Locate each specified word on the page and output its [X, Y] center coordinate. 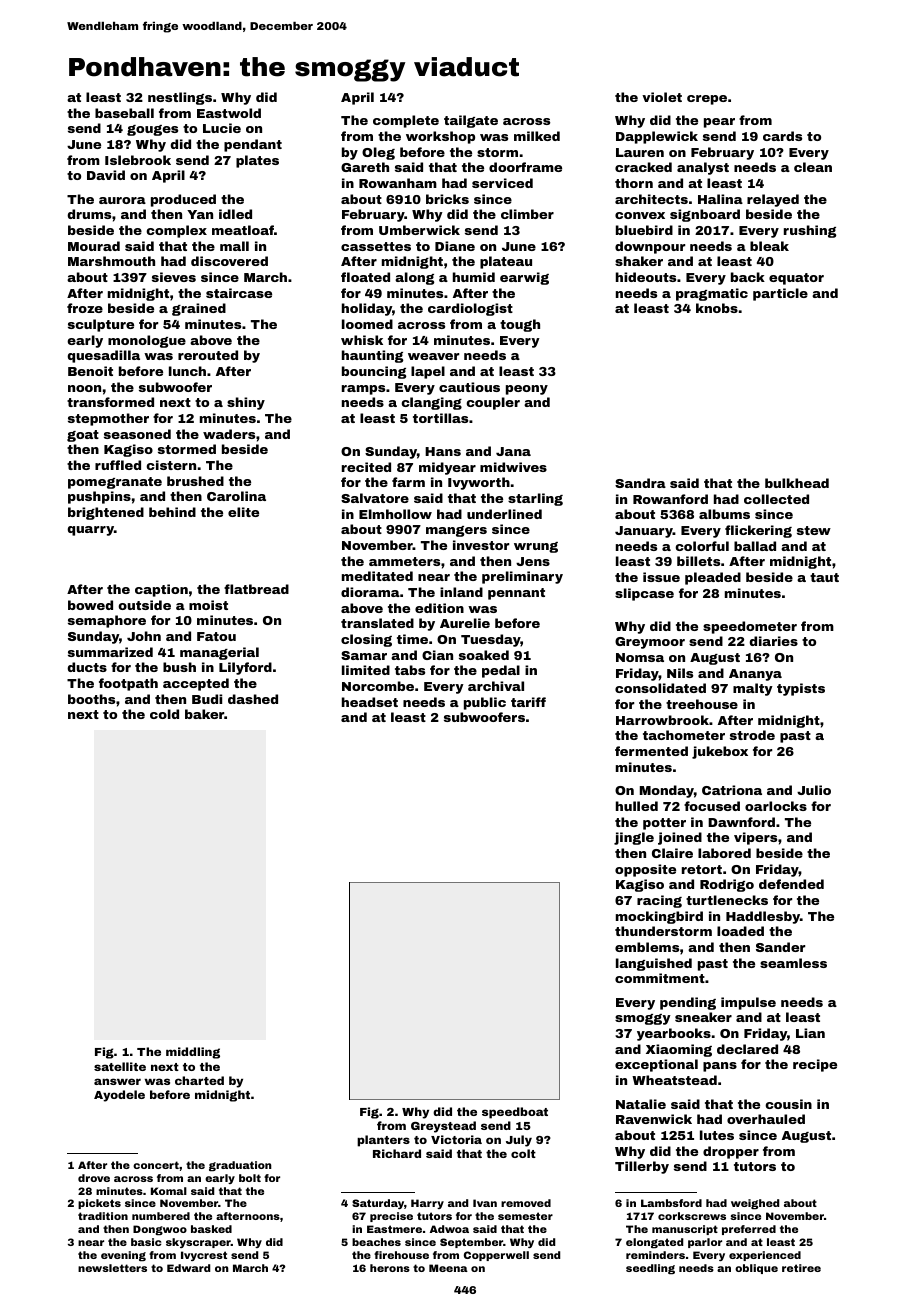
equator [796, 279]
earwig [524, 278]
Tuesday [491, 640]
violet [662, 97]
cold [164, 714]
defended [791, 884]
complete [406, 121]
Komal [169, 1191]
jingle [634, 838]
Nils [680, 673]
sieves [174, 277]
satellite [120, 1066]
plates [257, 161]
